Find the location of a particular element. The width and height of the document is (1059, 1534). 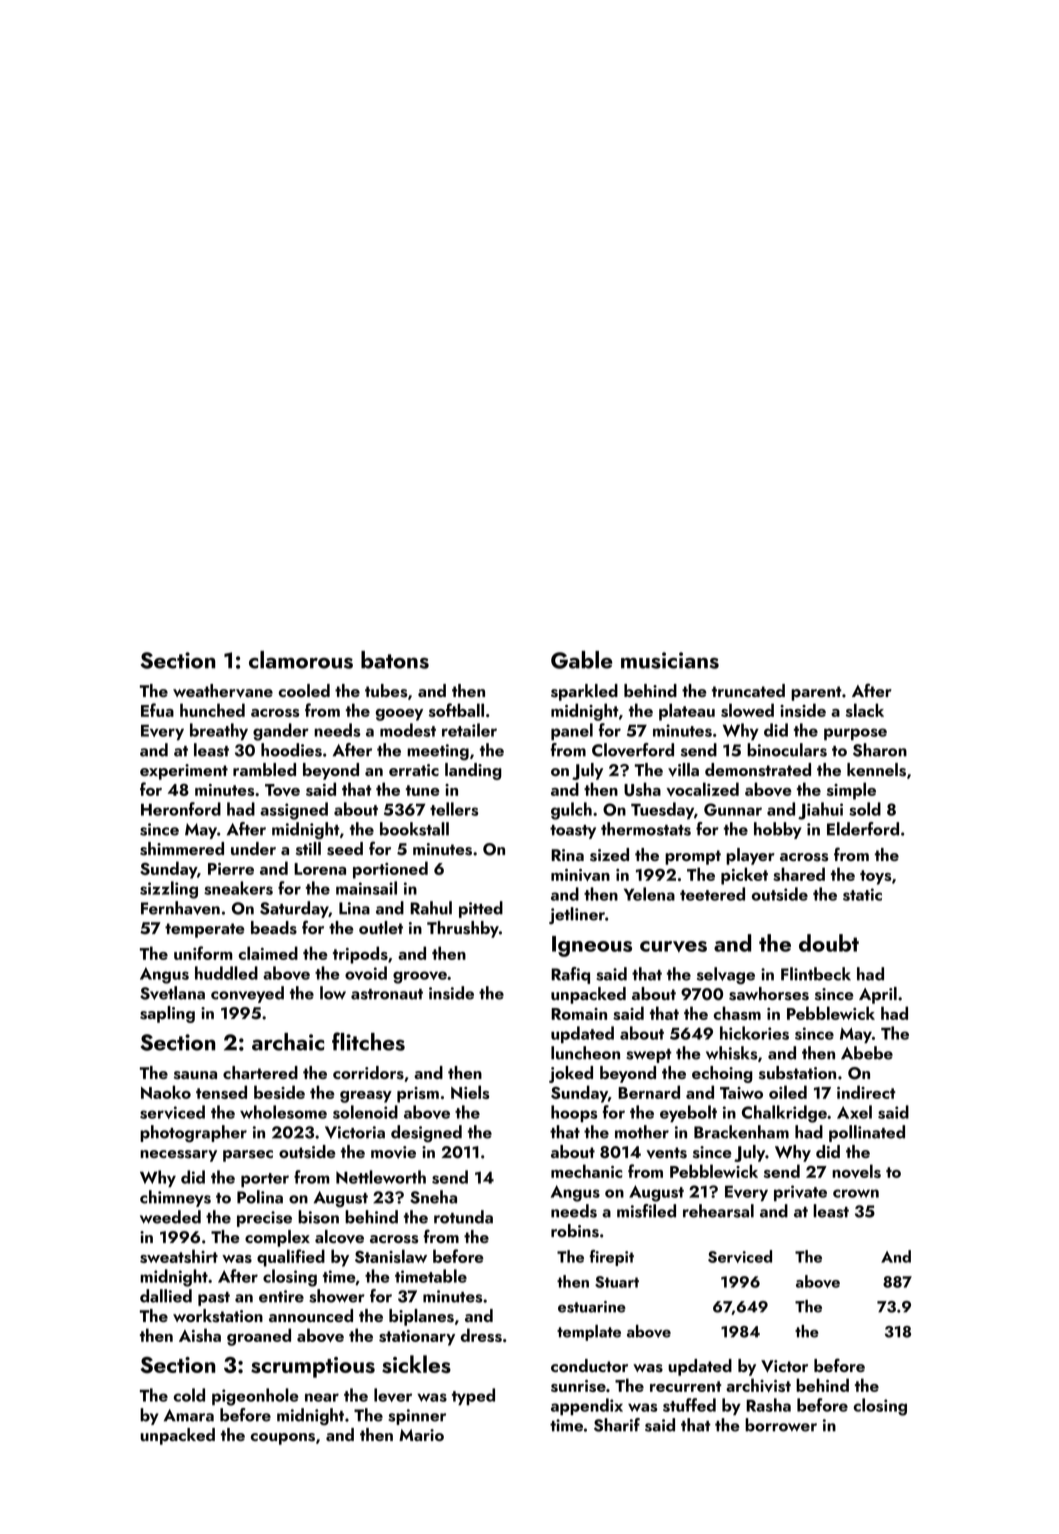

sapling is located at coordinates (167, 1014).
